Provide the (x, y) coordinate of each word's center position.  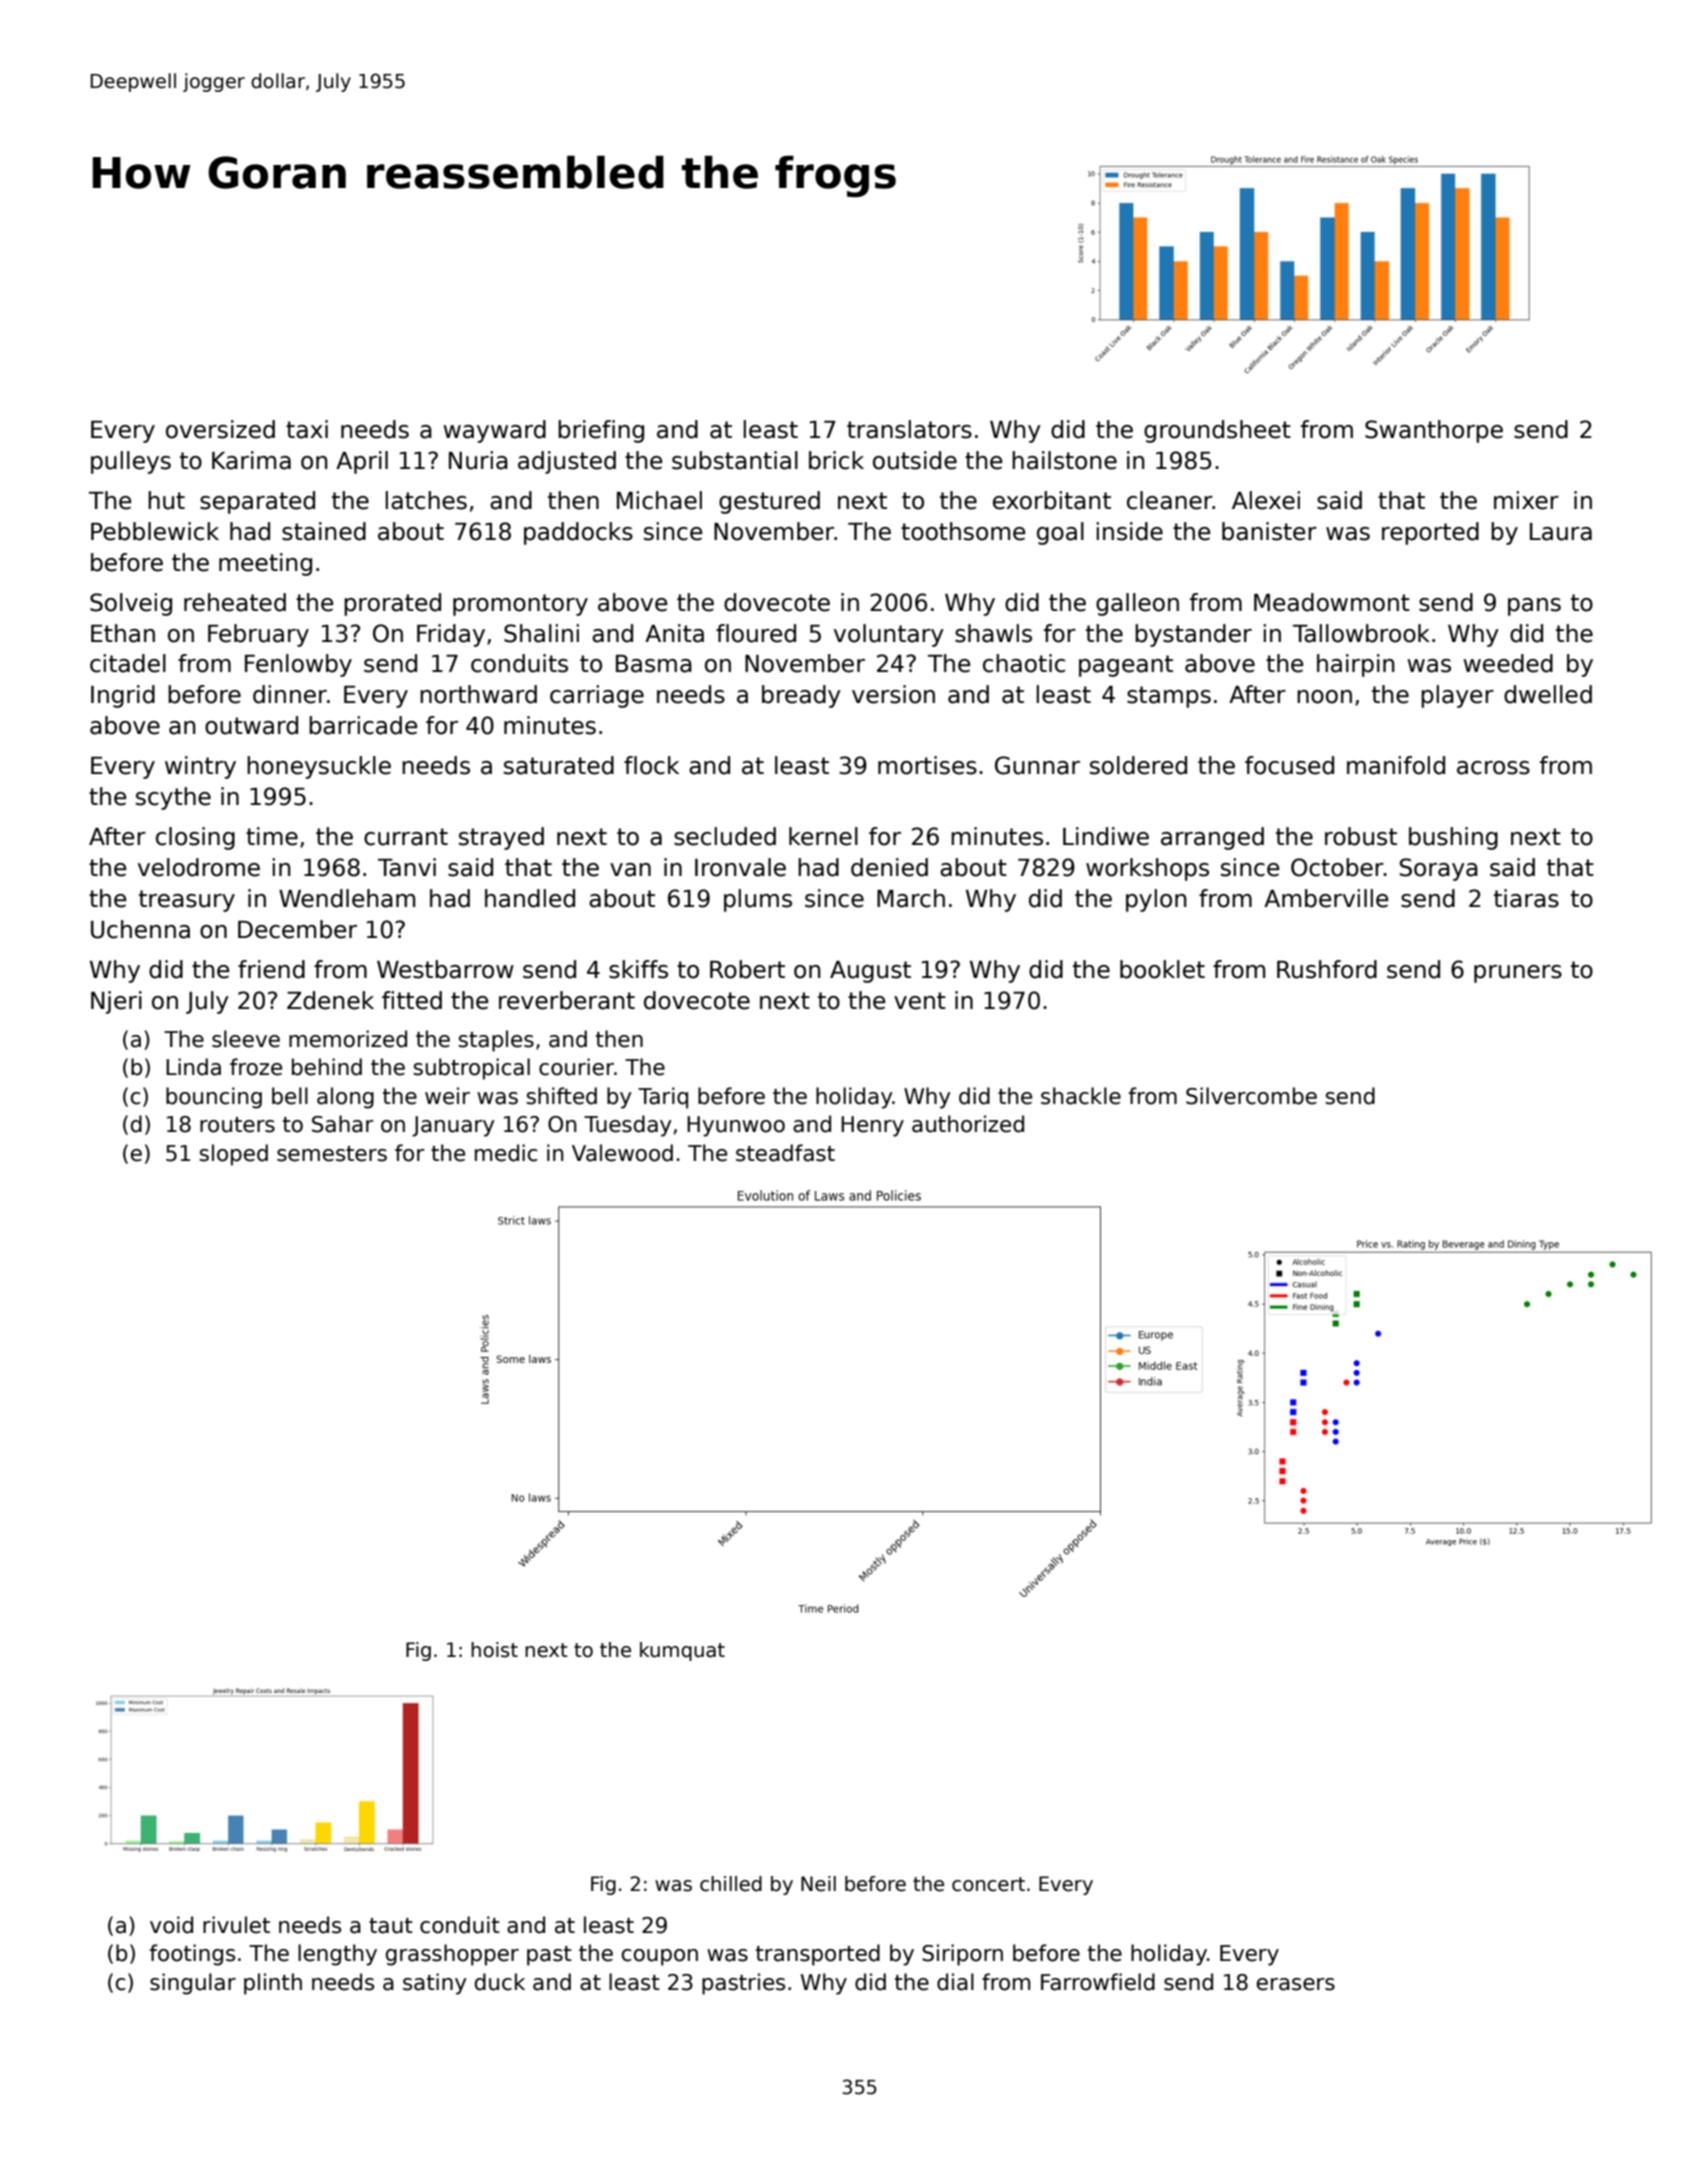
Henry (872, 1126)
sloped (233, 1155)
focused (1289, 765)
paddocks (578, 533)
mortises (927, 765)
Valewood (622, 1153)
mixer (1526, 500)
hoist (494, 1650)
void (171, 1925)
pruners (1518, 974)
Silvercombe (1251, 1096)
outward (251, 725)
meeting (265, 564)
